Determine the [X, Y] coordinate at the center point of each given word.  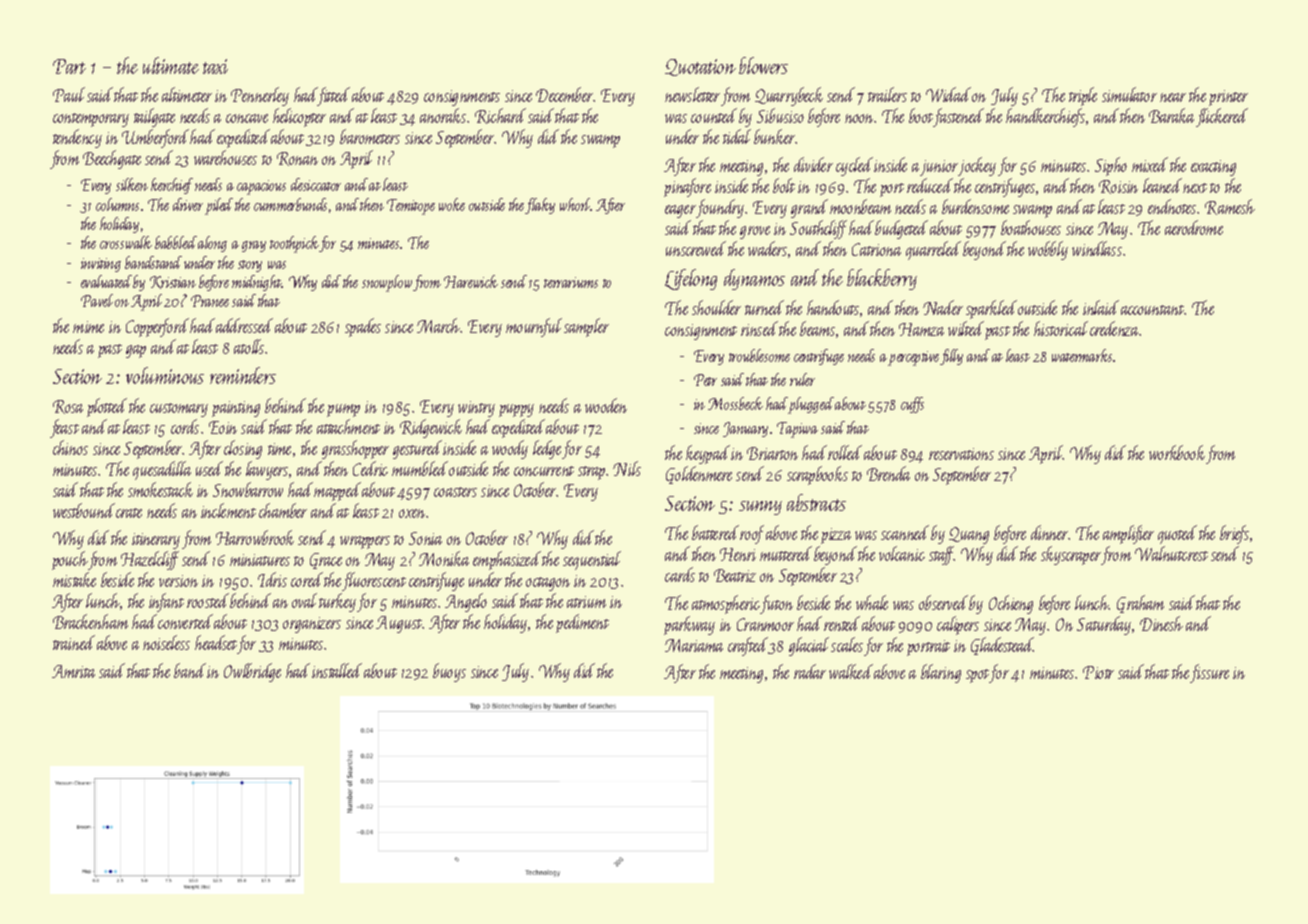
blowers [763, 65]
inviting [101, 265]
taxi [215, 66]
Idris [272, 579]
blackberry [882, 279]
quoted [1177, 534]
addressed [244, 325]
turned [764, 307]
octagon [548, 584]
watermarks [1082, 355]
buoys [449, 672]
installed [337, 670]
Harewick [471, 281]
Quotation [700, 67]
